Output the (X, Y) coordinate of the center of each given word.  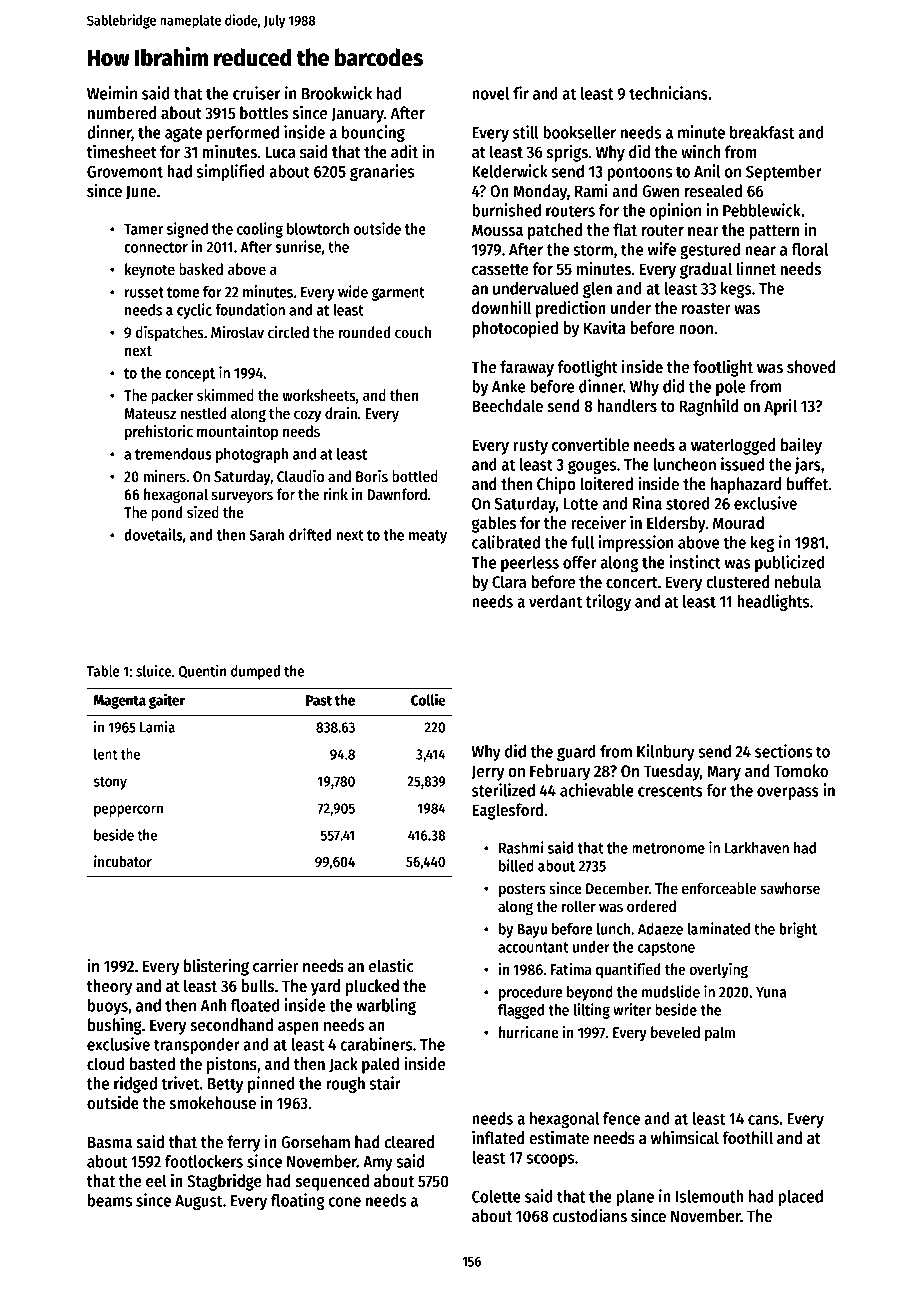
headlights (773, 602)
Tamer (143, 229)
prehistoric (159, 433)
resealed (713, 191)
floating (298, 1201)
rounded (364, 332)
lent (105, 754)
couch (413, 332)
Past (319, 700)
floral (809, 249)
